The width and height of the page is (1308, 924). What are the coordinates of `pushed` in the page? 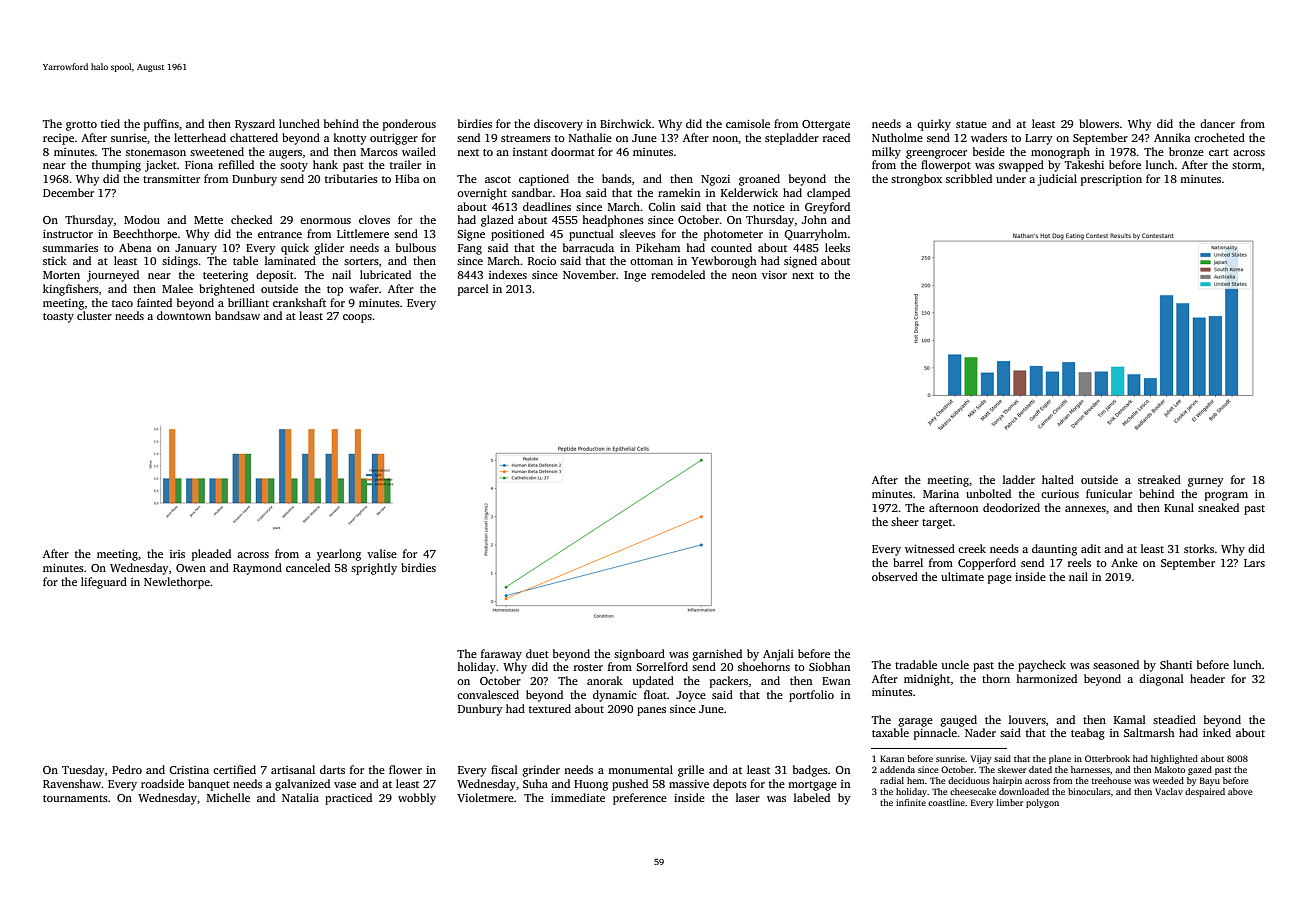 It's located at (630, 785).
